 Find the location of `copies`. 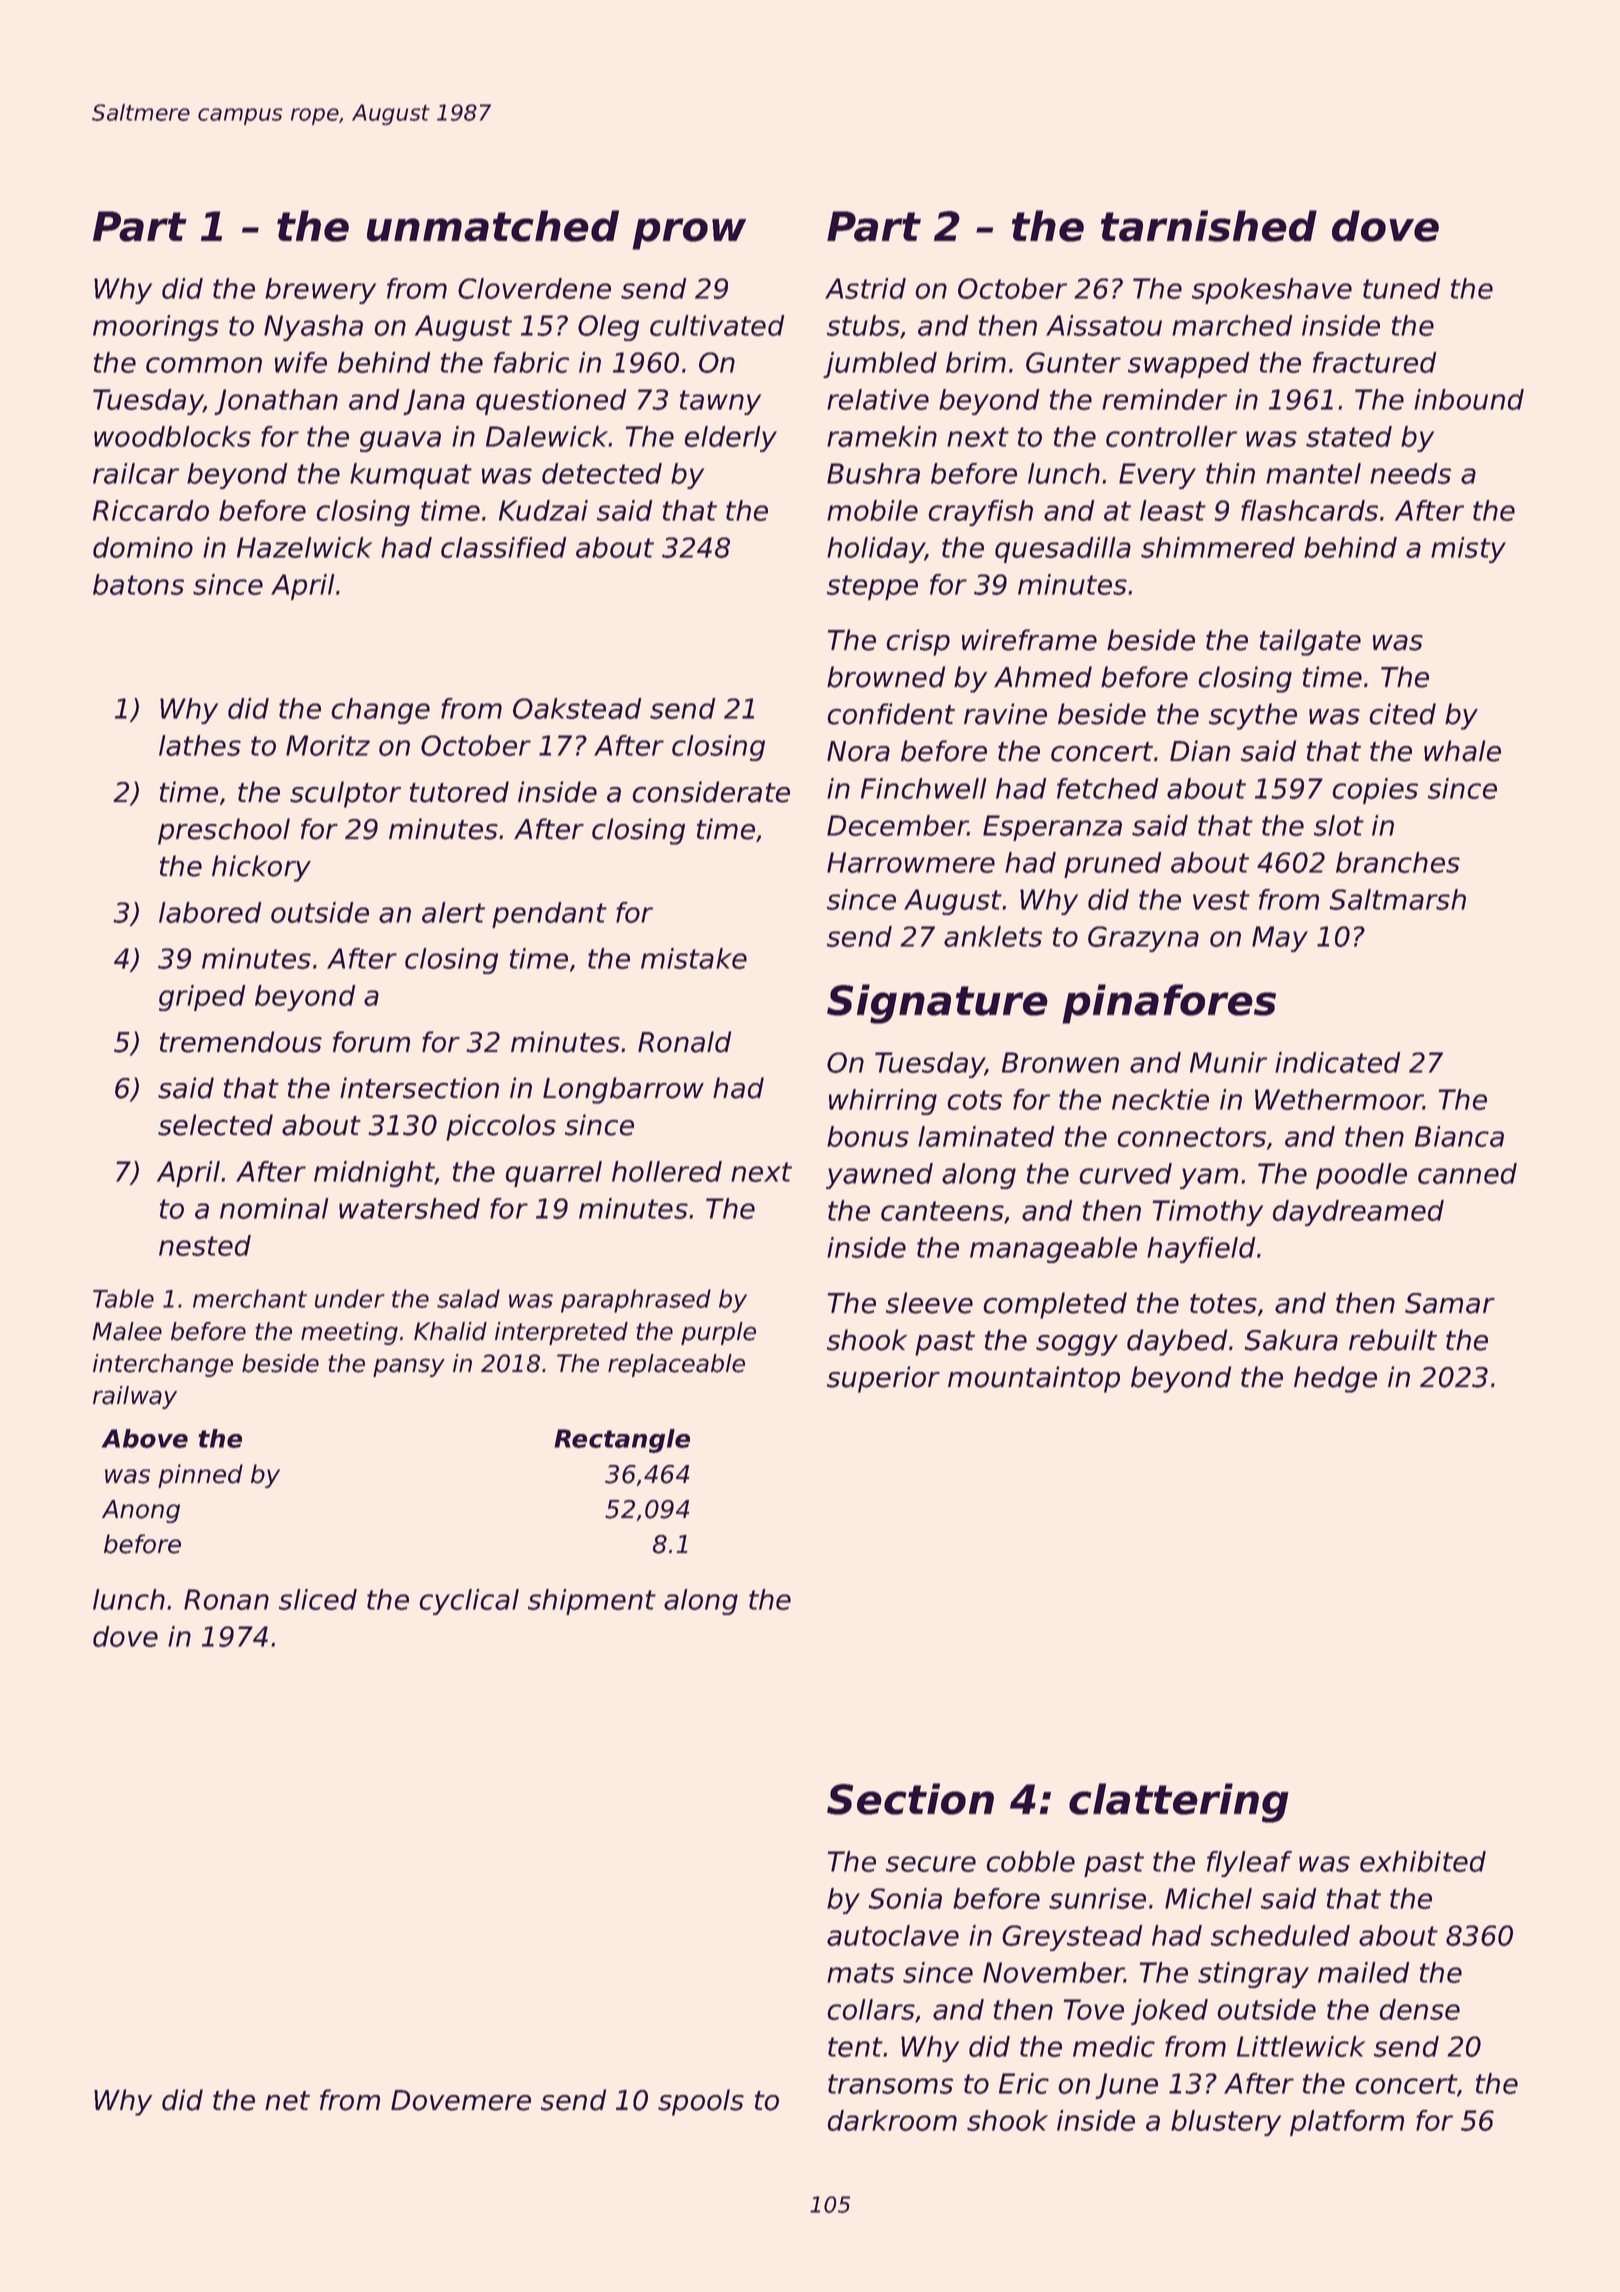

copies is located at coordinates (1375, 791).
